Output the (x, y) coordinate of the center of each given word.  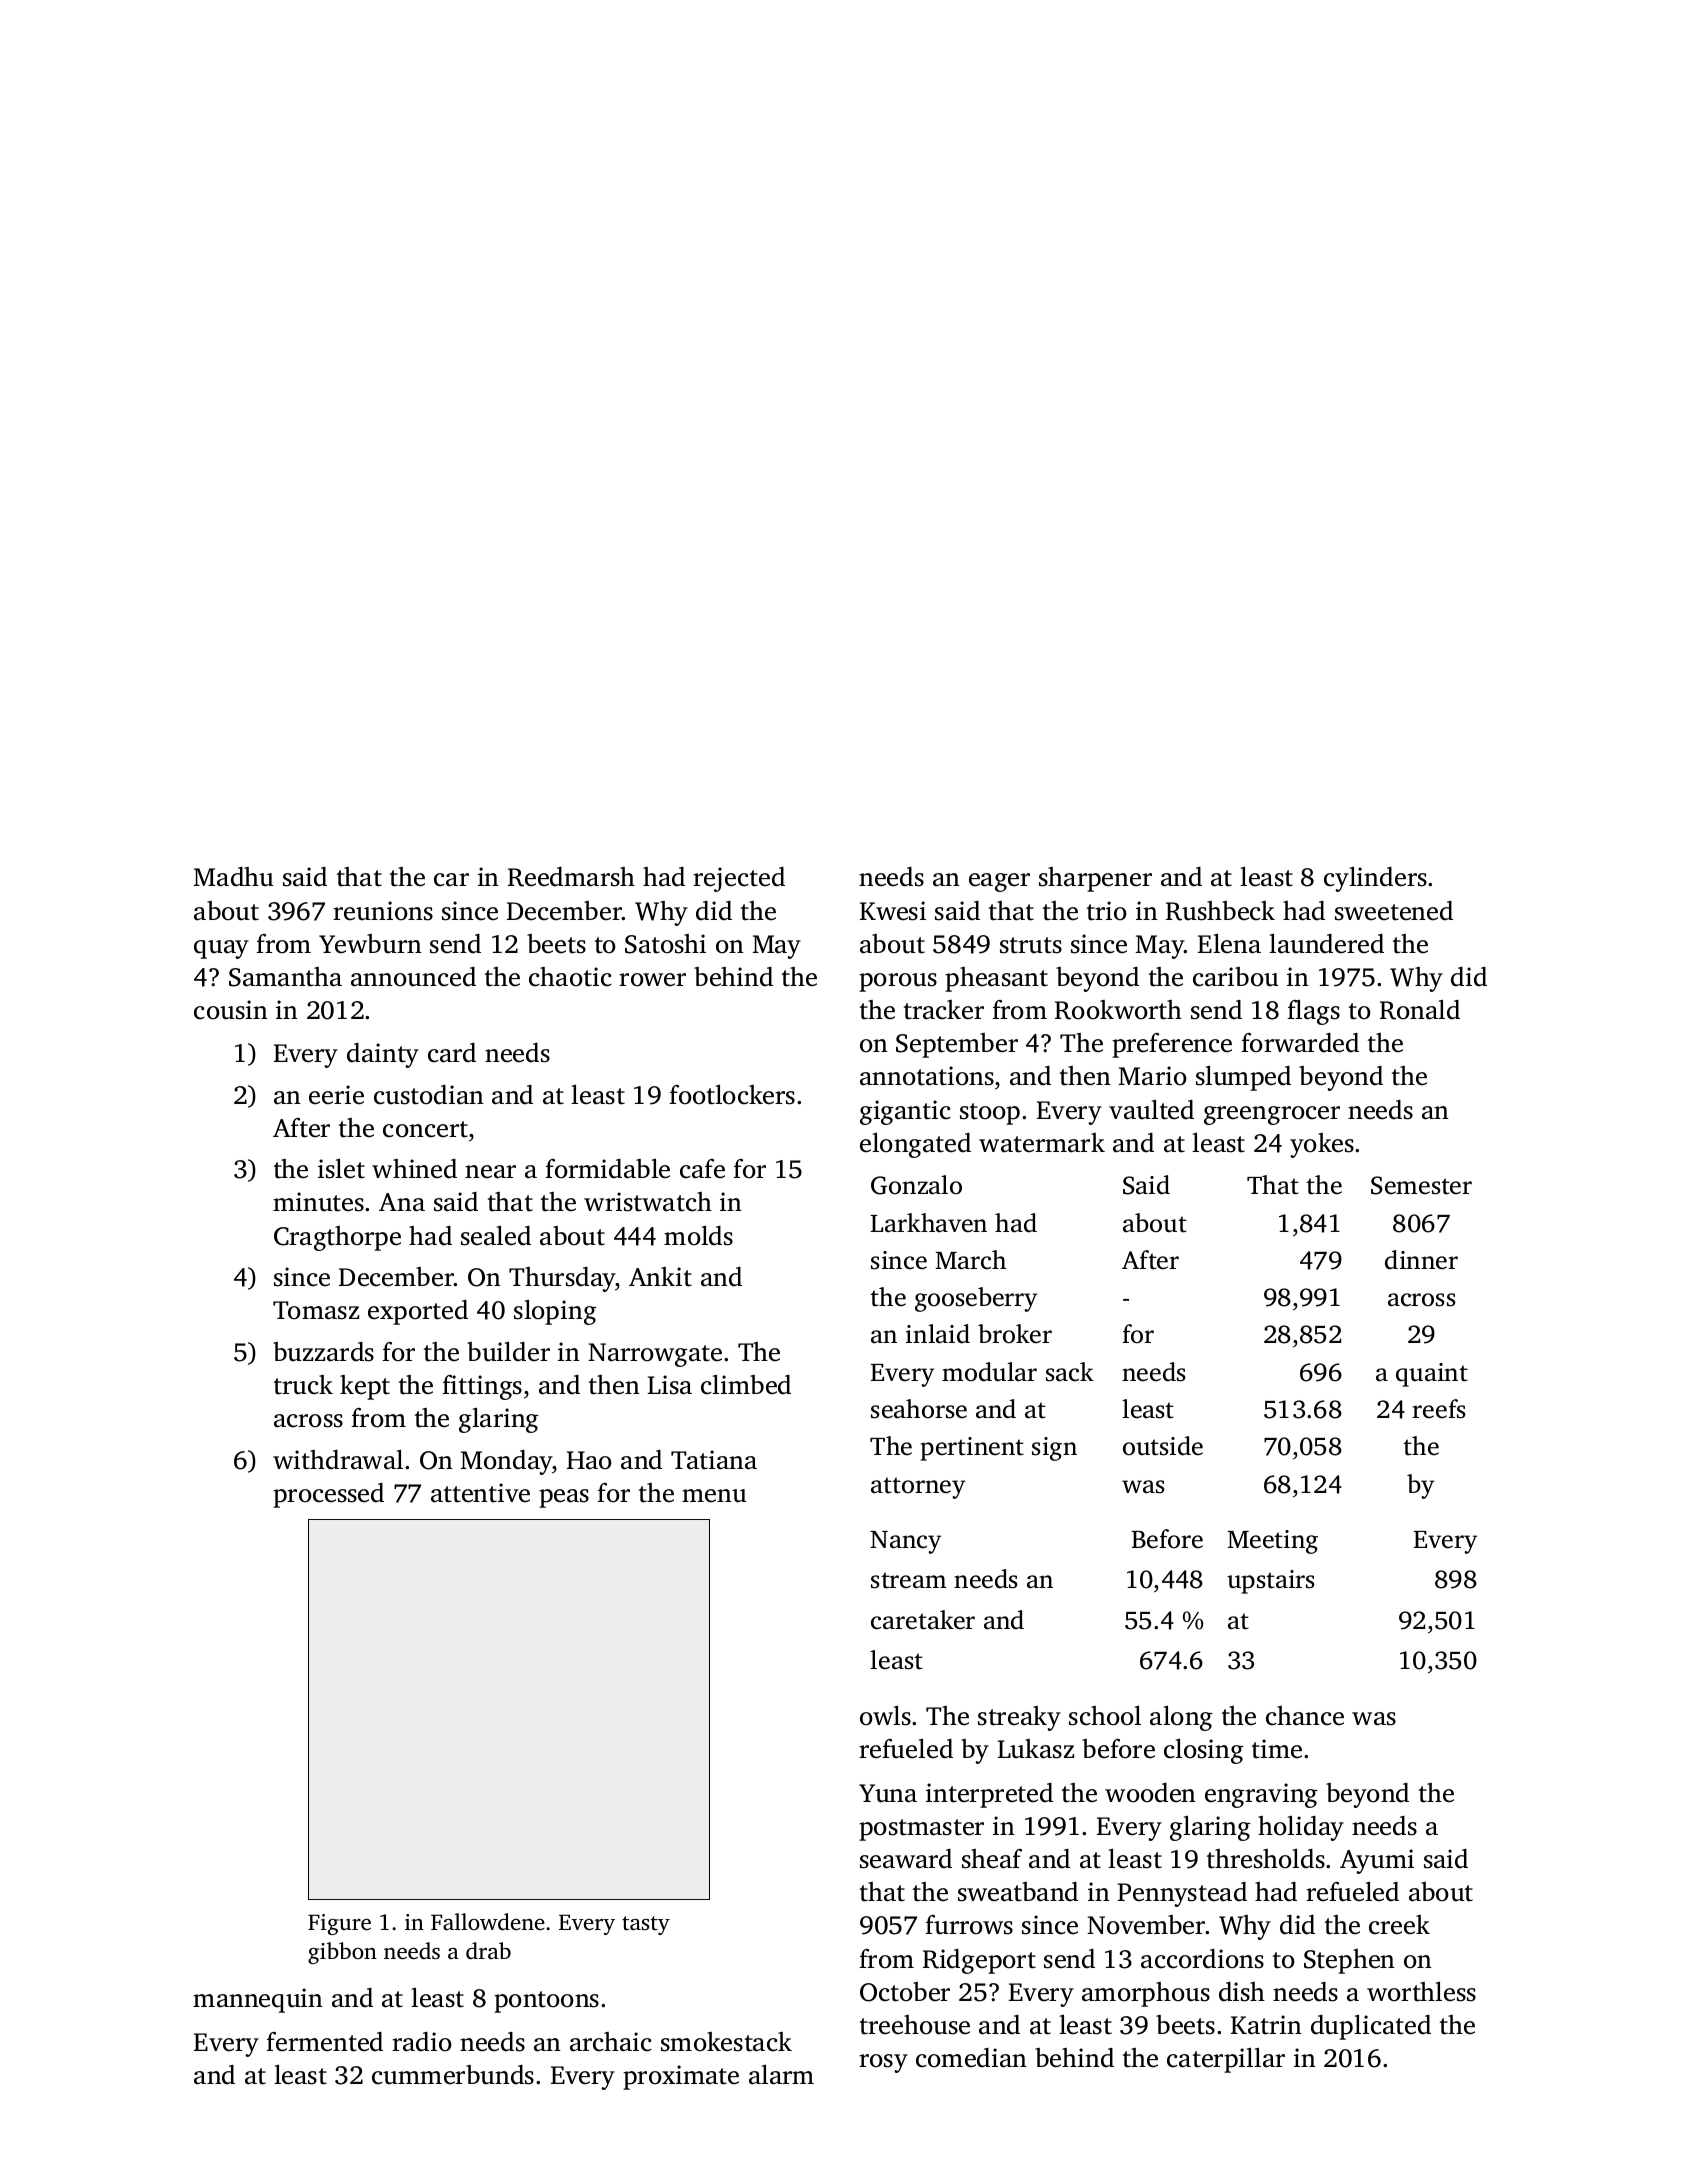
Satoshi (665, 944)
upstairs (1271, 1582)
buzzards (323, 1352)
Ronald (1420, 1010)
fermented (324, 2042)
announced (413, 977)
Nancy (905, 1542)
